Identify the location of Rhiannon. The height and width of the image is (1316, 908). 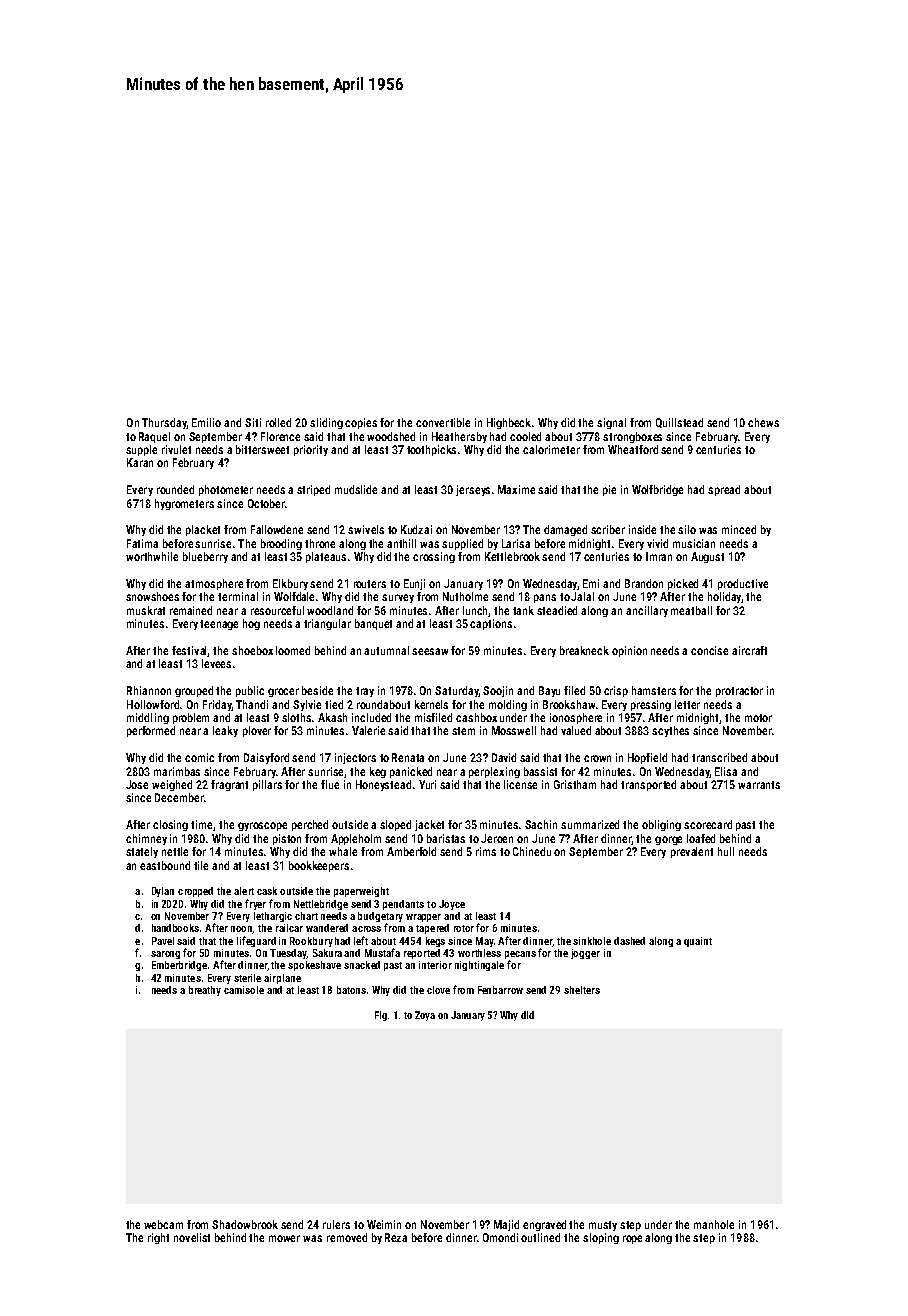
(149, 690).
